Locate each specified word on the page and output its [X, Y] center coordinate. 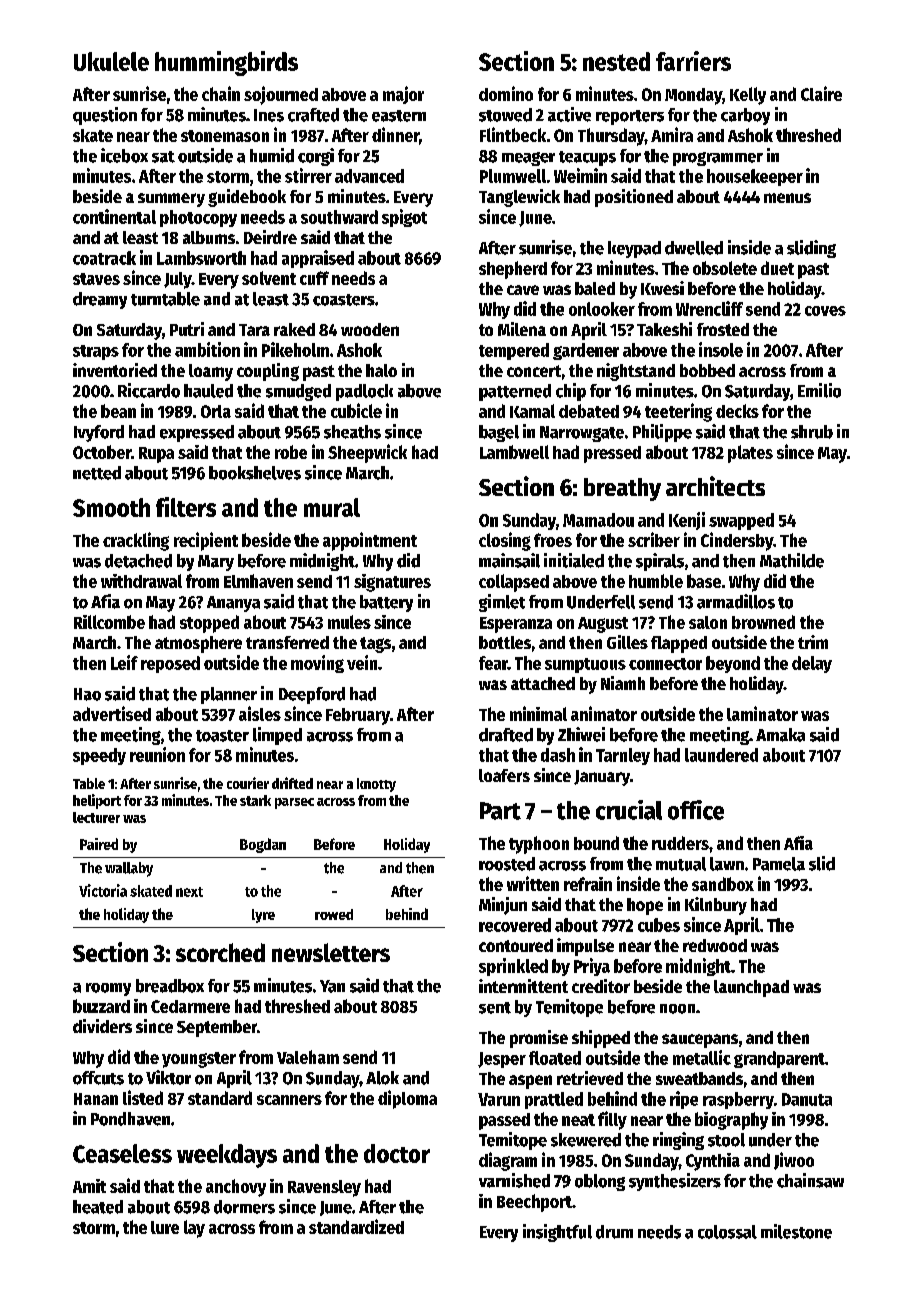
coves [825, 311]
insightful [557, 1233]
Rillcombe [109, 622]
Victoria [103, 890]
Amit [89, 1186]
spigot [404, 218]
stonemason [225, 136]
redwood [715, 945]
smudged [298, 392]
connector [665, 664]
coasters [344, 300]
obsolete [725, 268]
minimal [538, 713]
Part [500, 811]
